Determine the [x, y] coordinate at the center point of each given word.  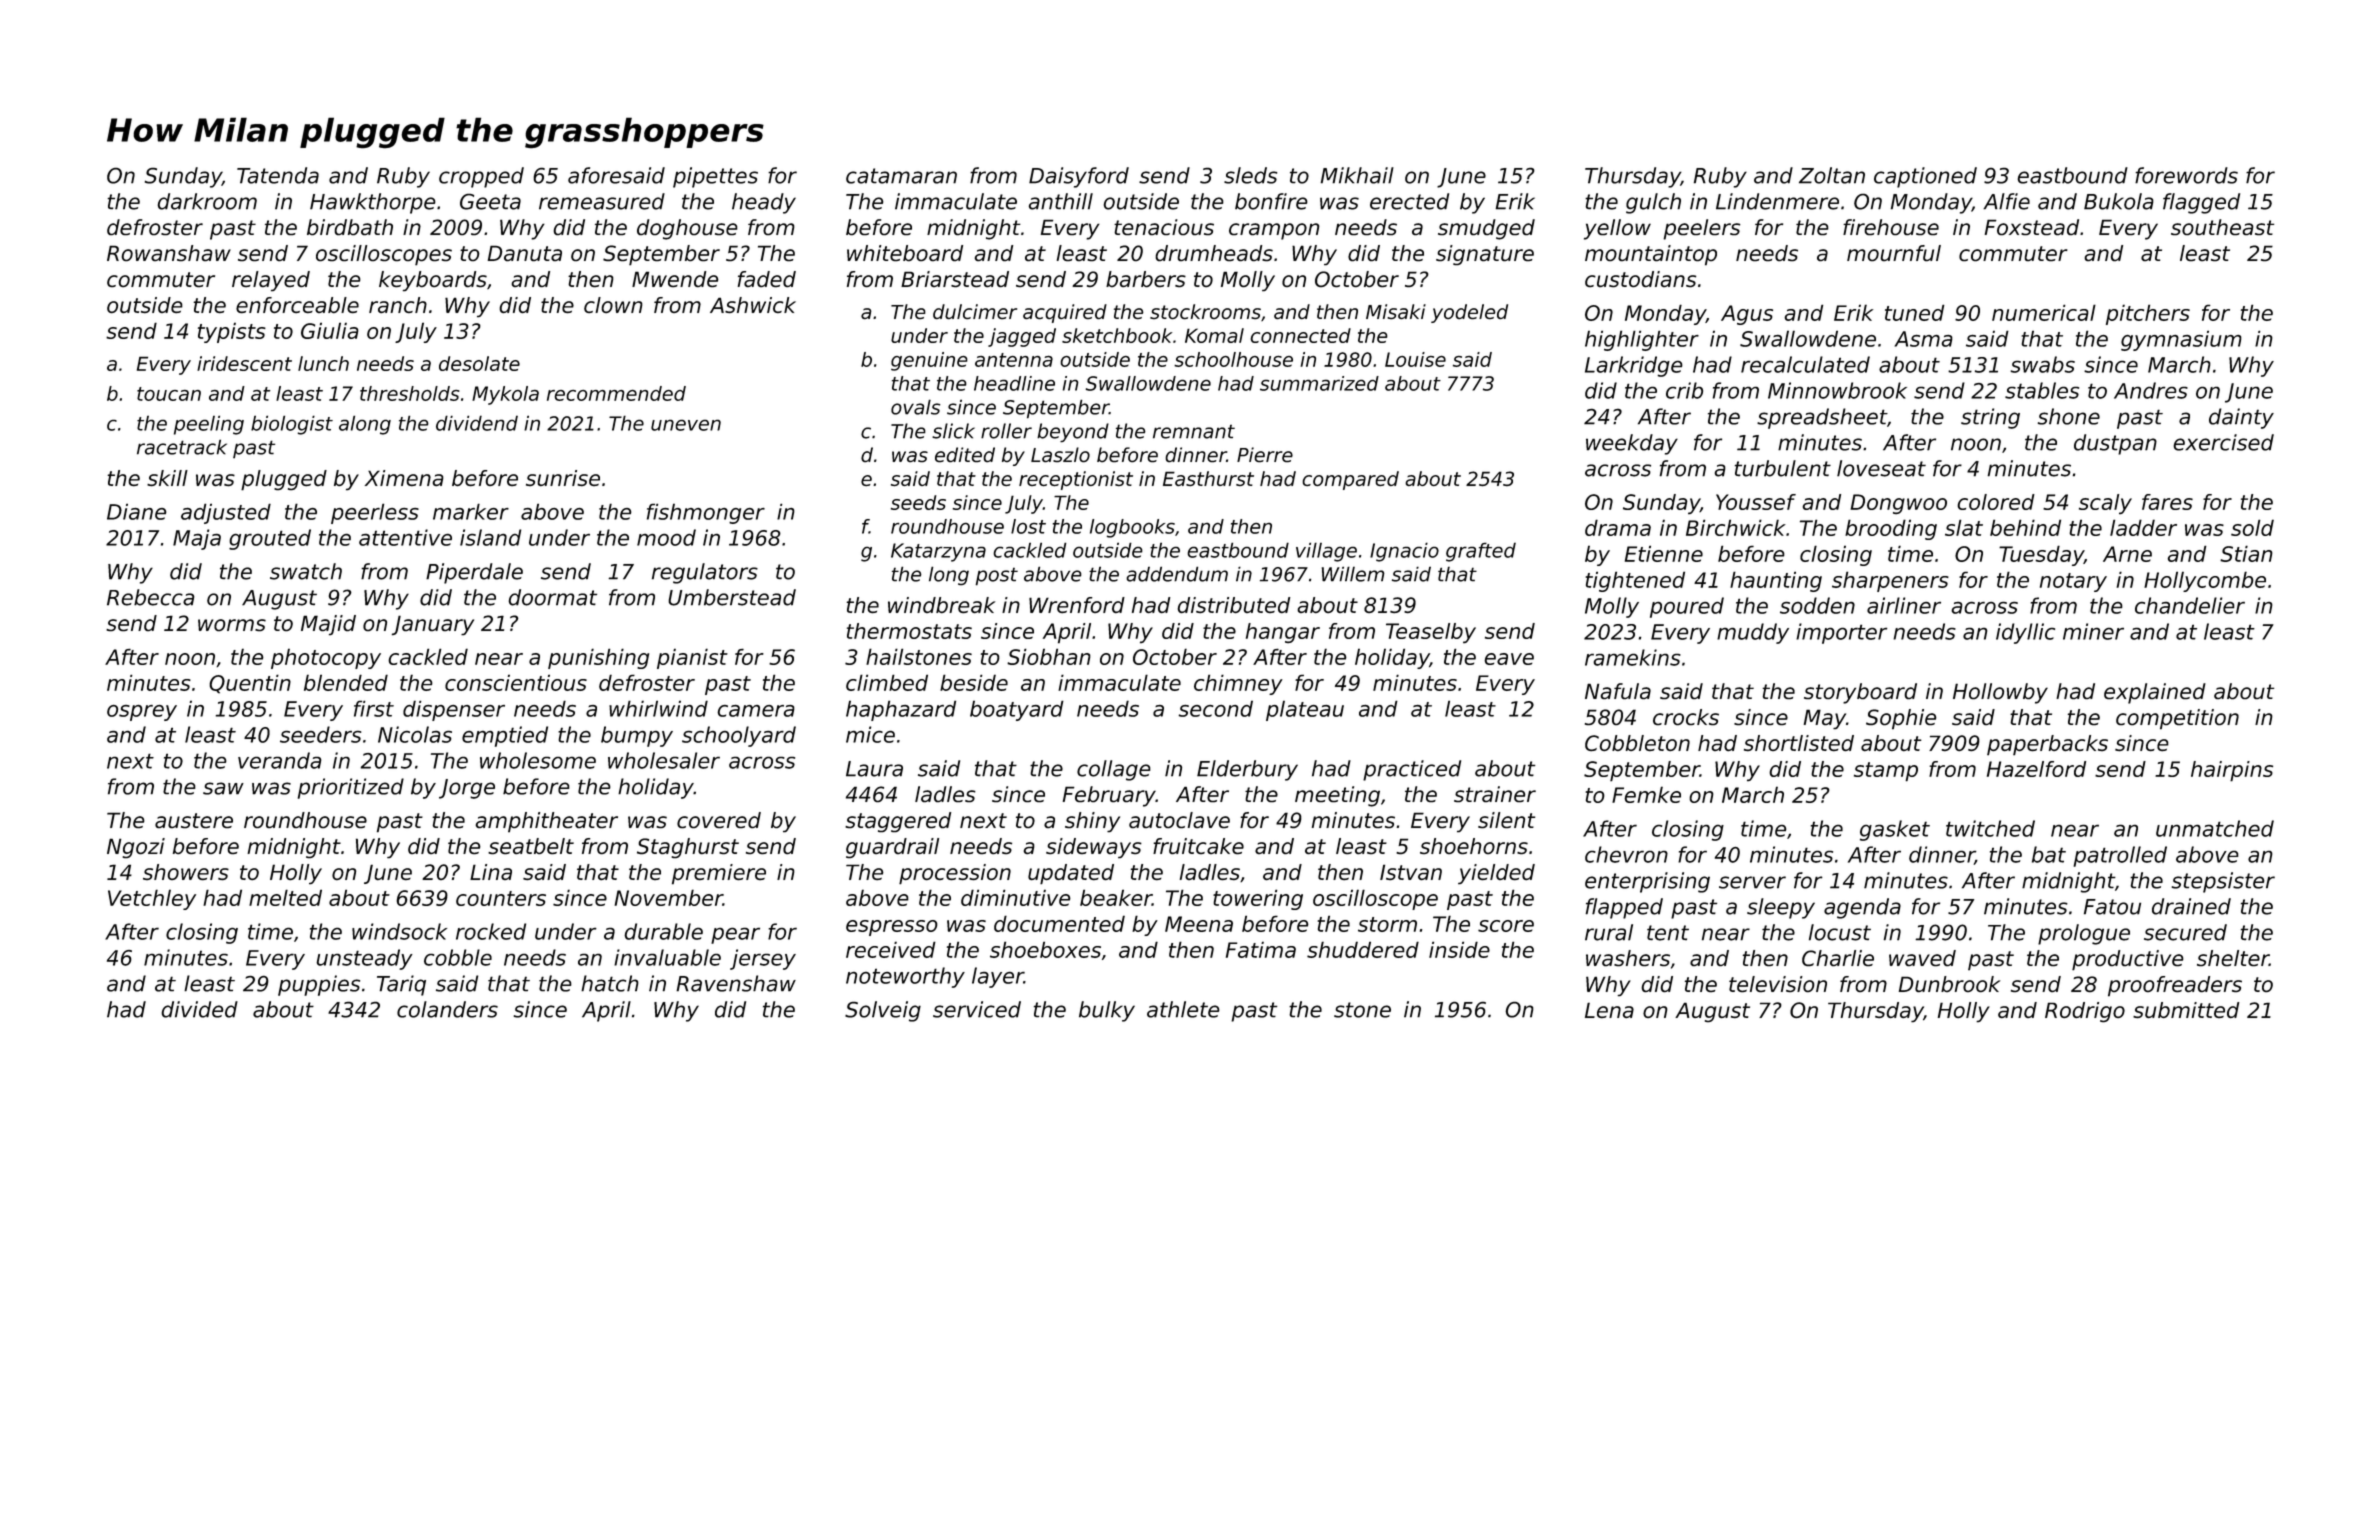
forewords [2186, 175]
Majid [328, 625]
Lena [1609, 1010]
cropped [481, 177]
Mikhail [1357, 175]
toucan [169, 394]
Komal [1214, 335]
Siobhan [1049, 656]
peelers [1702, 229]
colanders [447, 1009]
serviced [977, 1009]
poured [1687, 607]
